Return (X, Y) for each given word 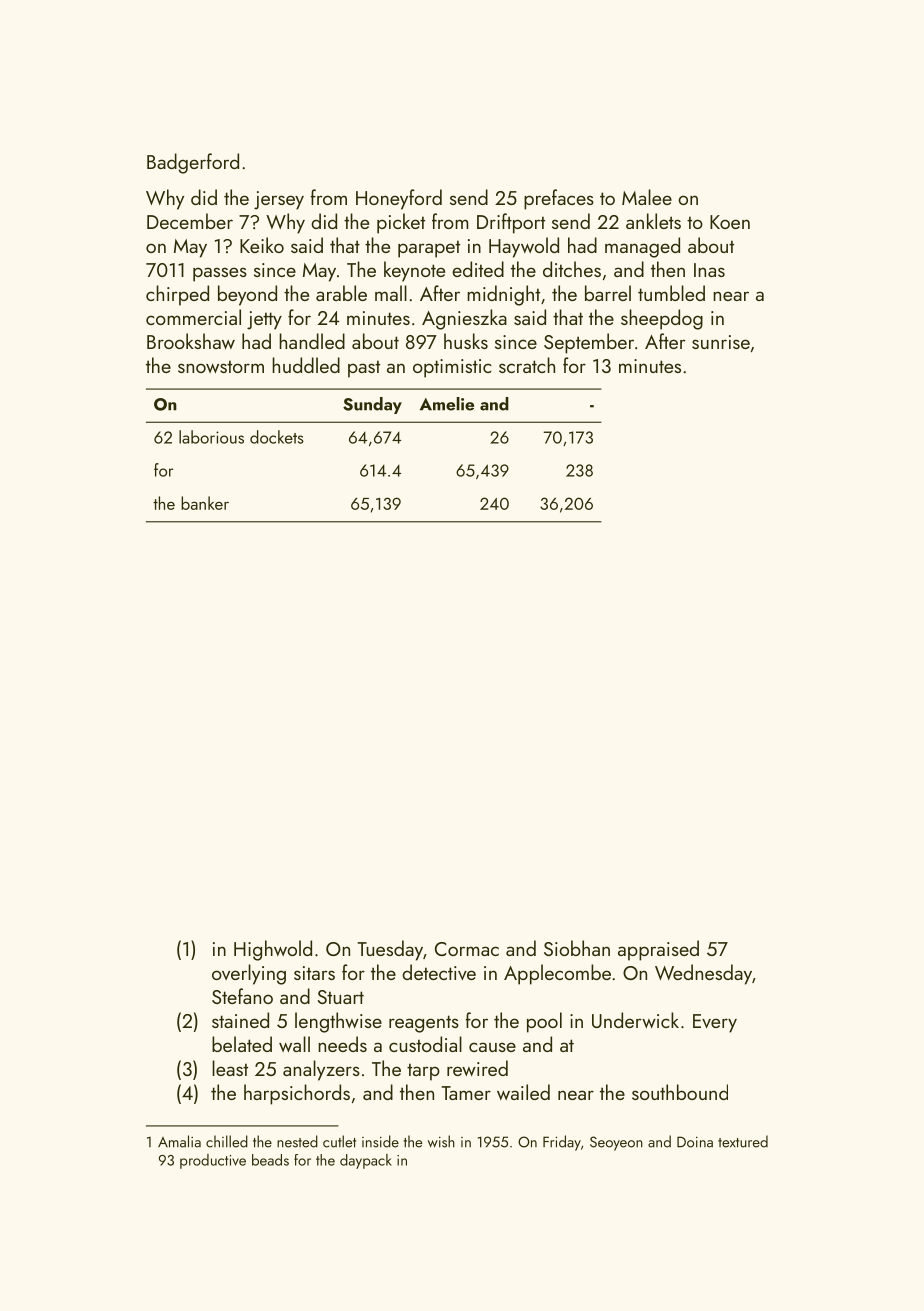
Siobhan (577, 948)
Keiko (262, 245)
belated (242, 1044)
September (589, 343)
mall (391, 293)
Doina (695, 1142)
